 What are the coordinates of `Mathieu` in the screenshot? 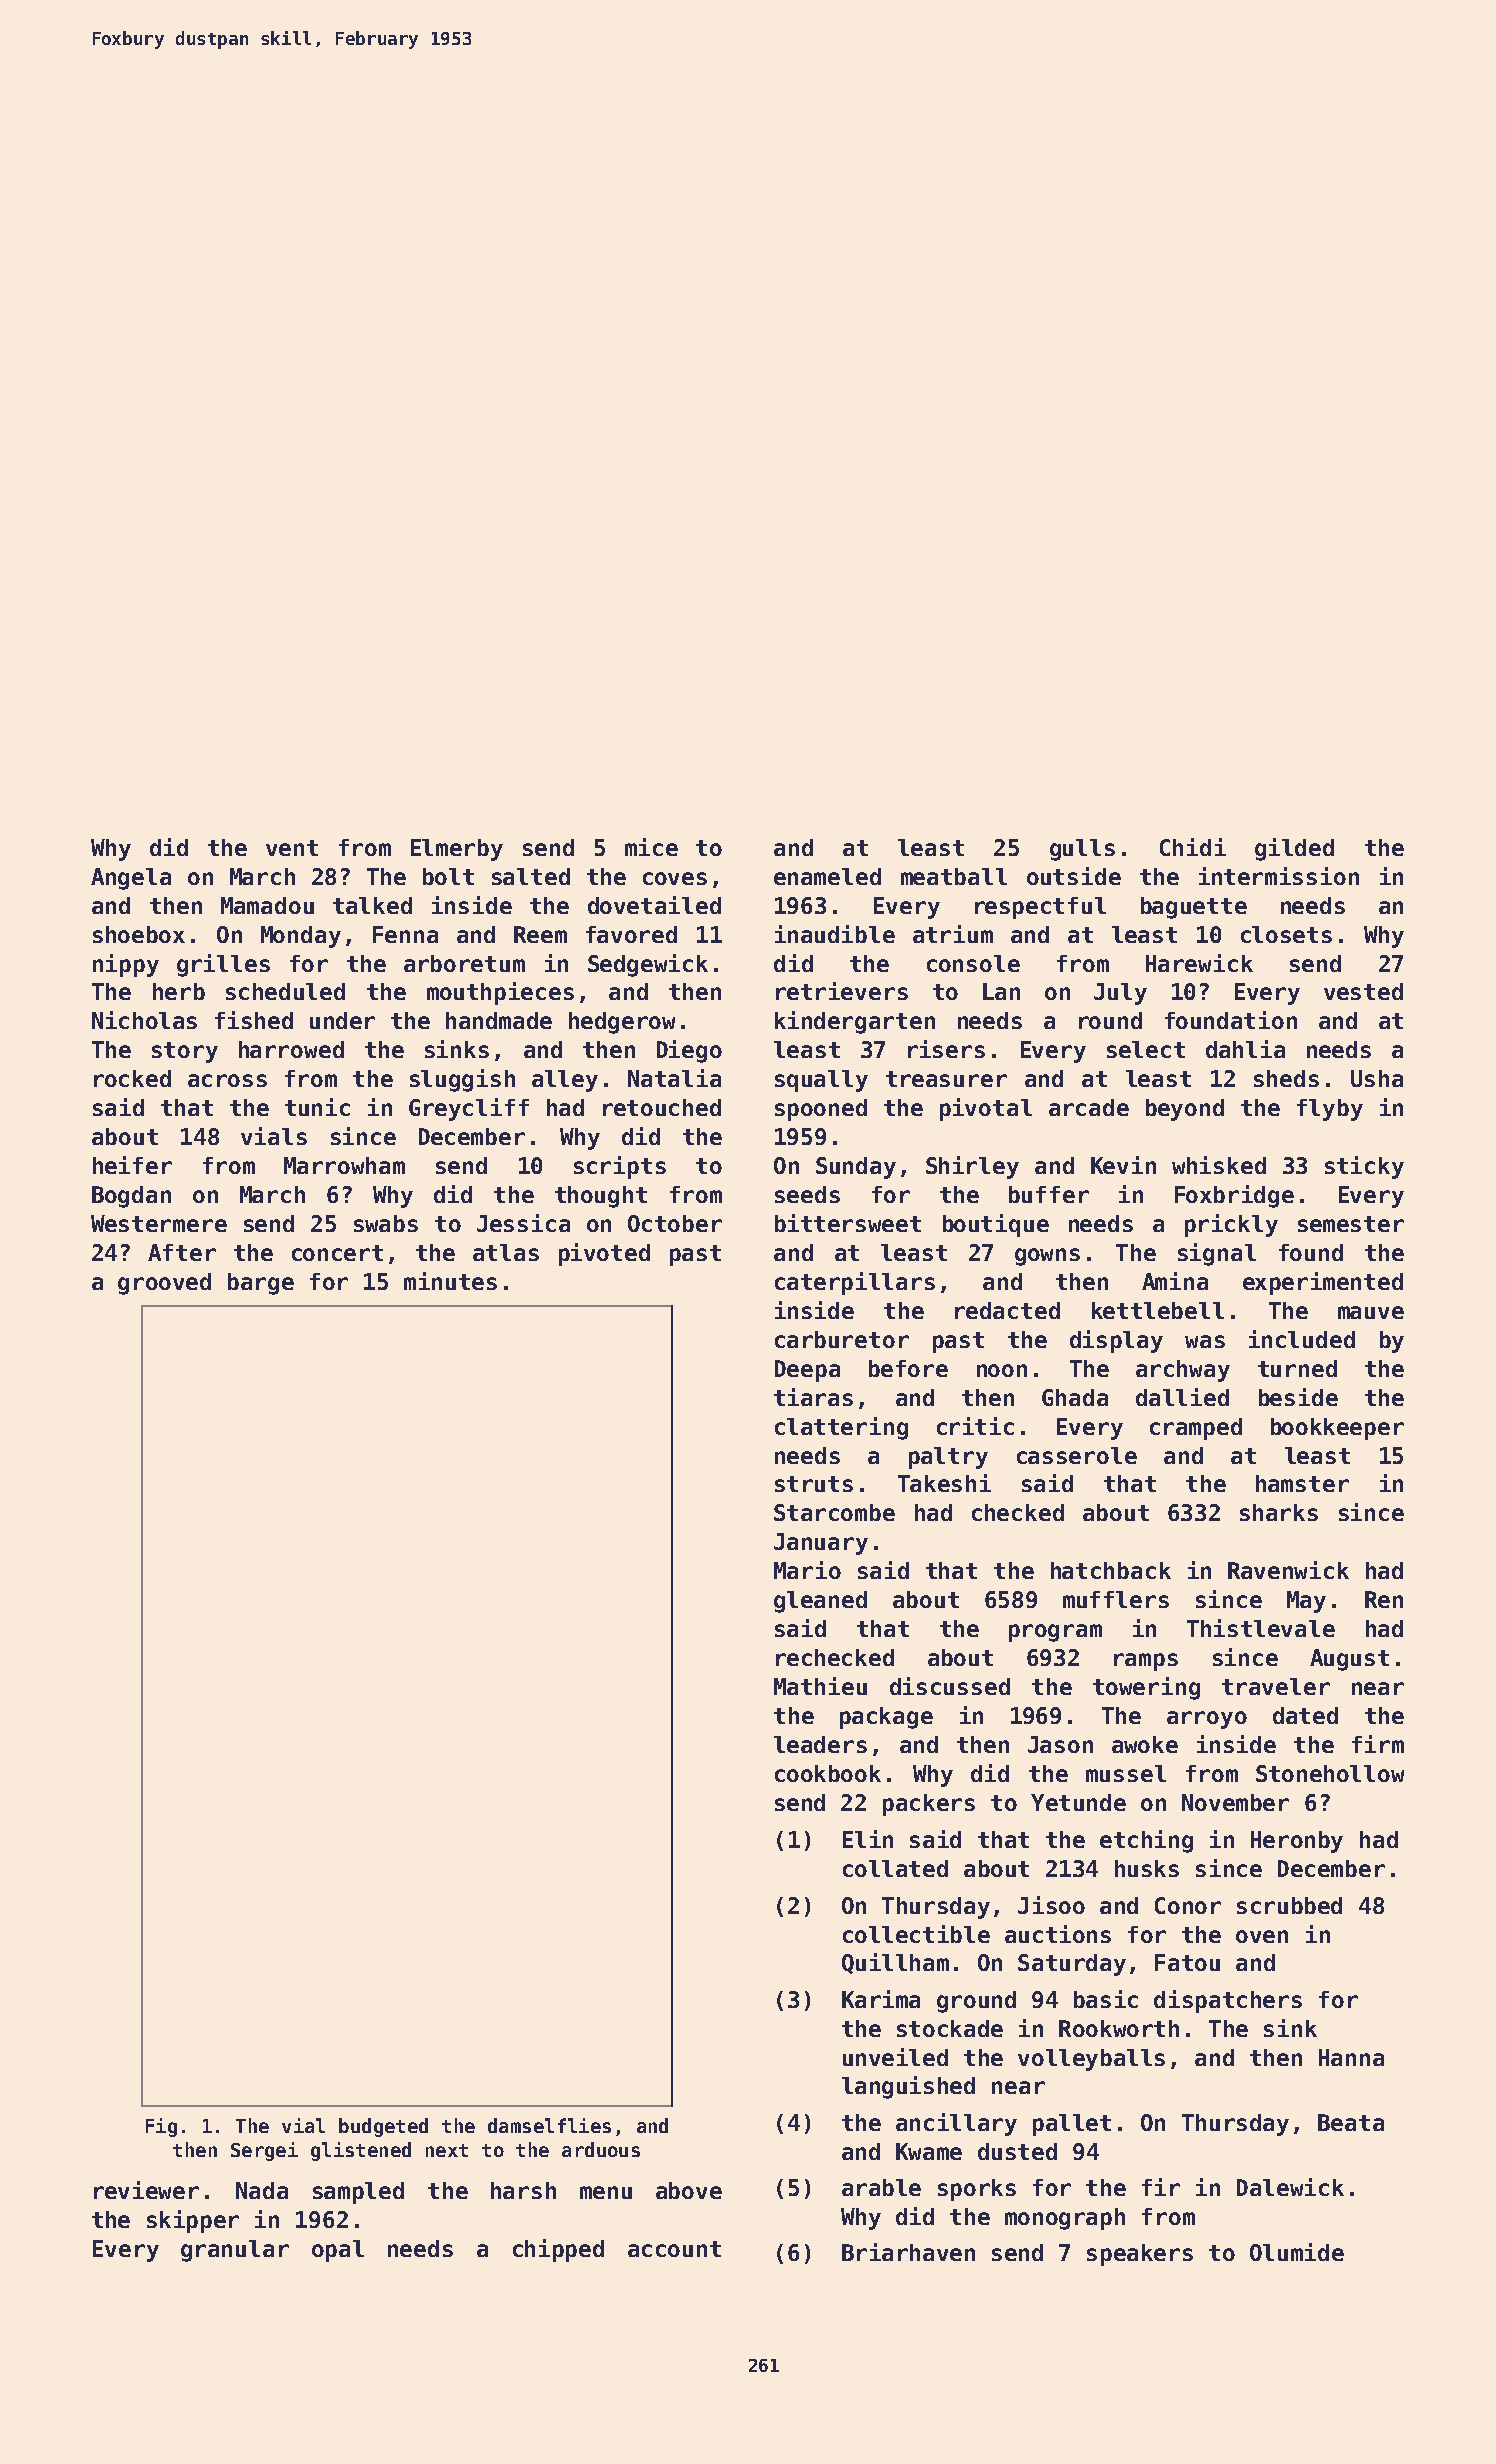 It's located at (820, 1686).
